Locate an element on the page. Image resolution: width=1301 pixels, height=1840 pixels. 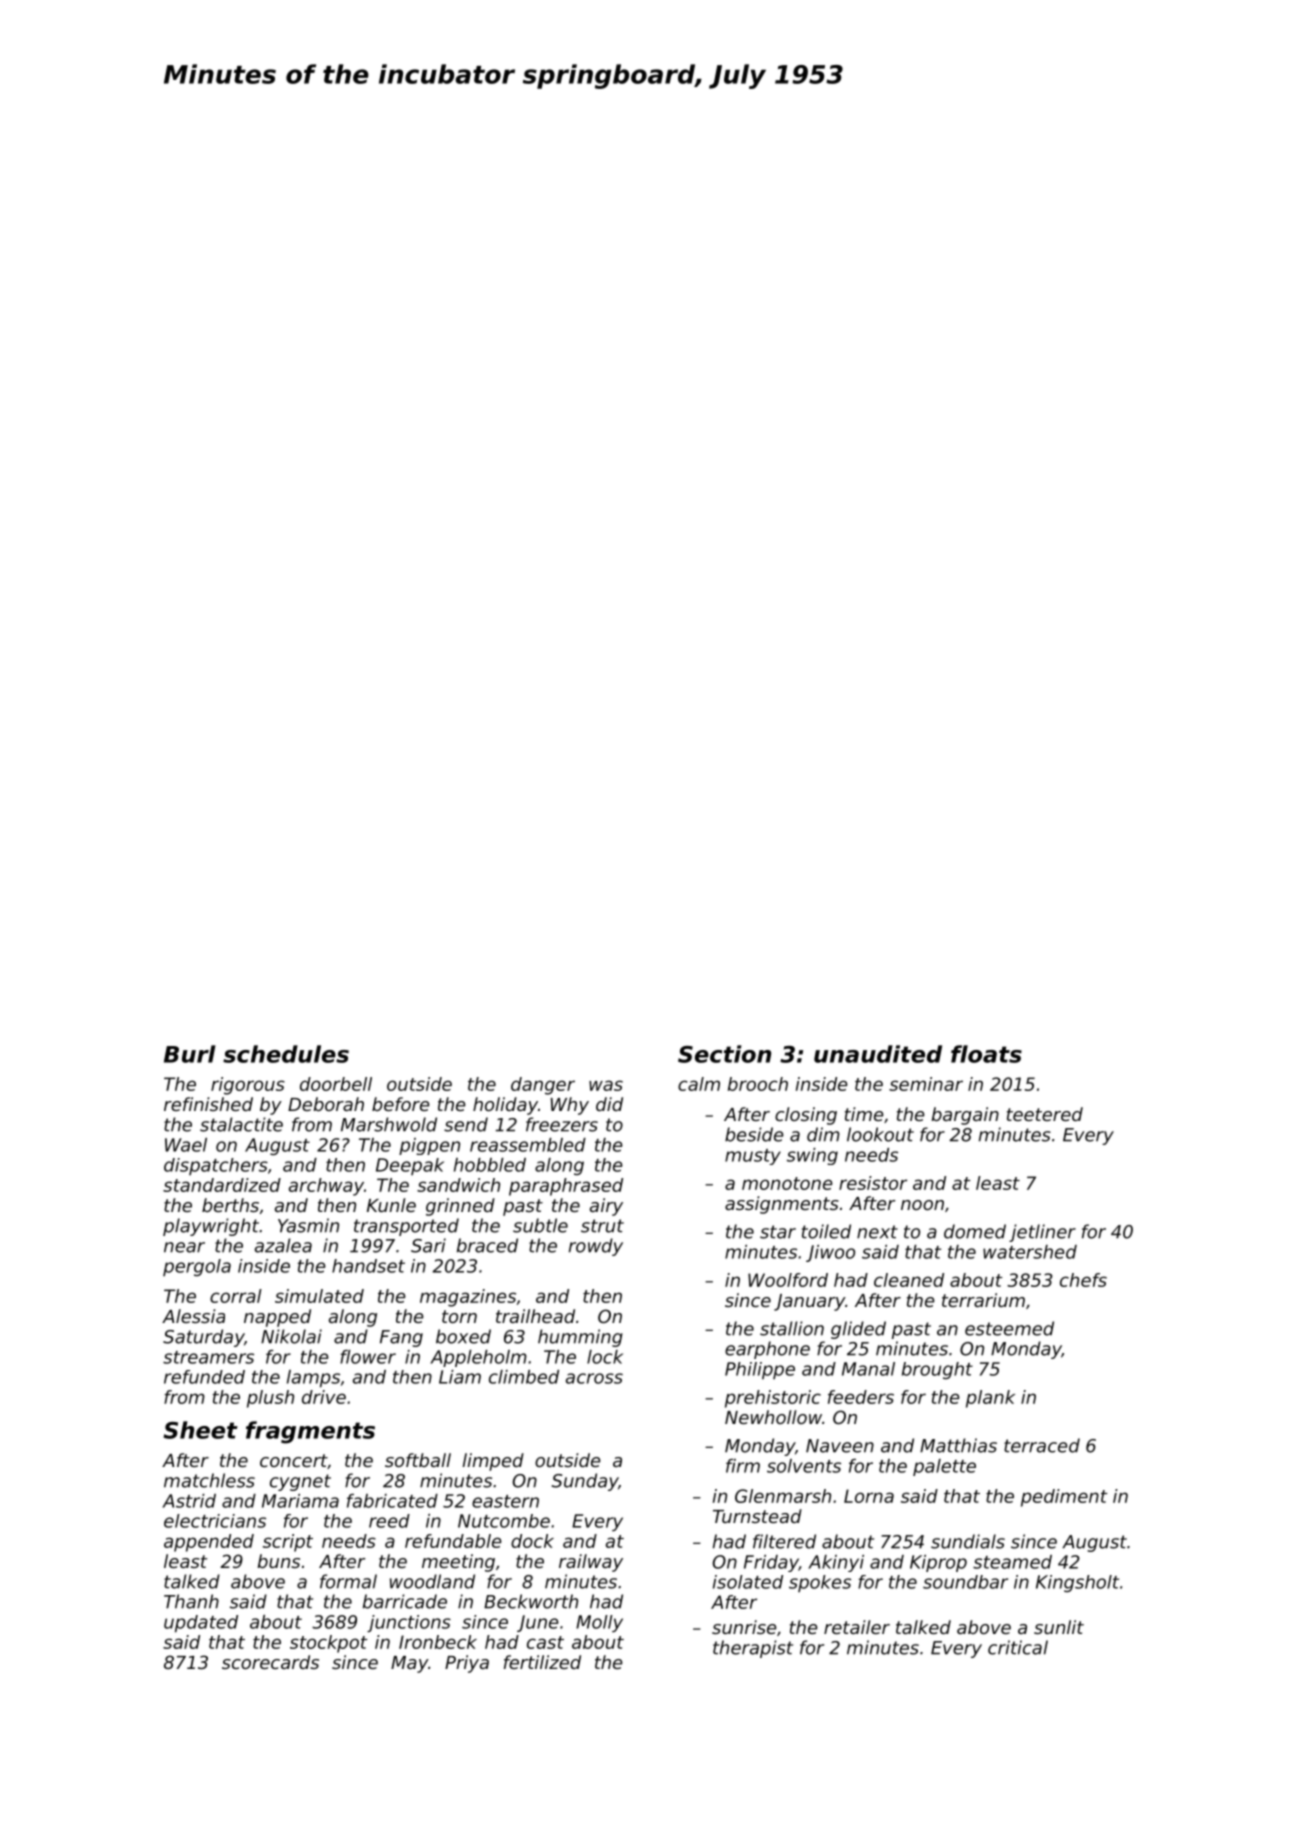
sunlit is located at coordinates (1059, 1627).
